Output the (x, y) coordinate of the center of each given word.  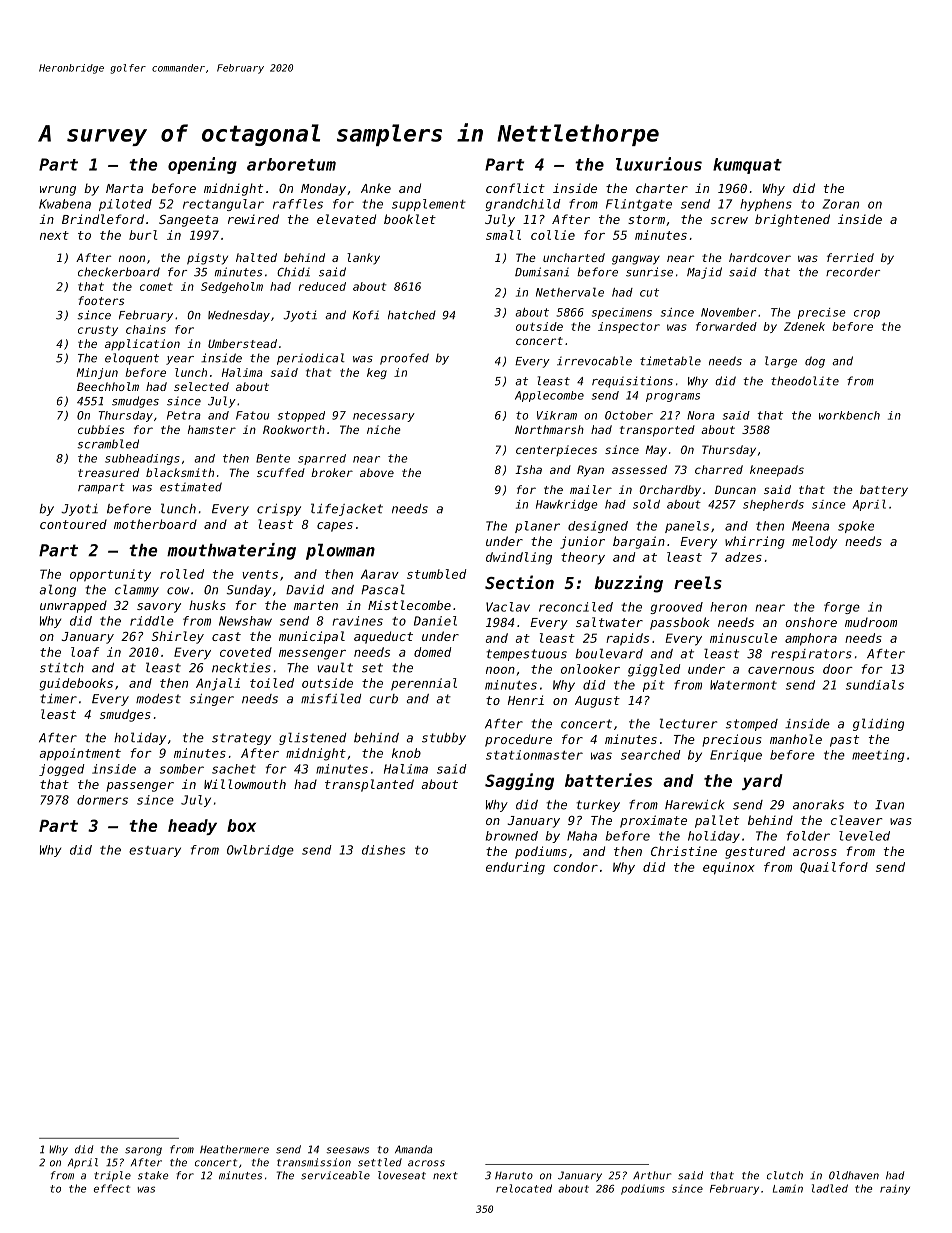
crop (867, 314)
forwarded (726, 326)
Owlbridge (260, 851)
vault (335, 667)
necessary (384, 417)
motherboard (155, 524)
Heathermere (234, 1149)
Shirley (178, 637)
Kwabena (65, 204)
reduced (322, 286)
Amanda (413, 1149)
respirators (811, 655)
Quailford (834, 867)
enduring (515, 868)
